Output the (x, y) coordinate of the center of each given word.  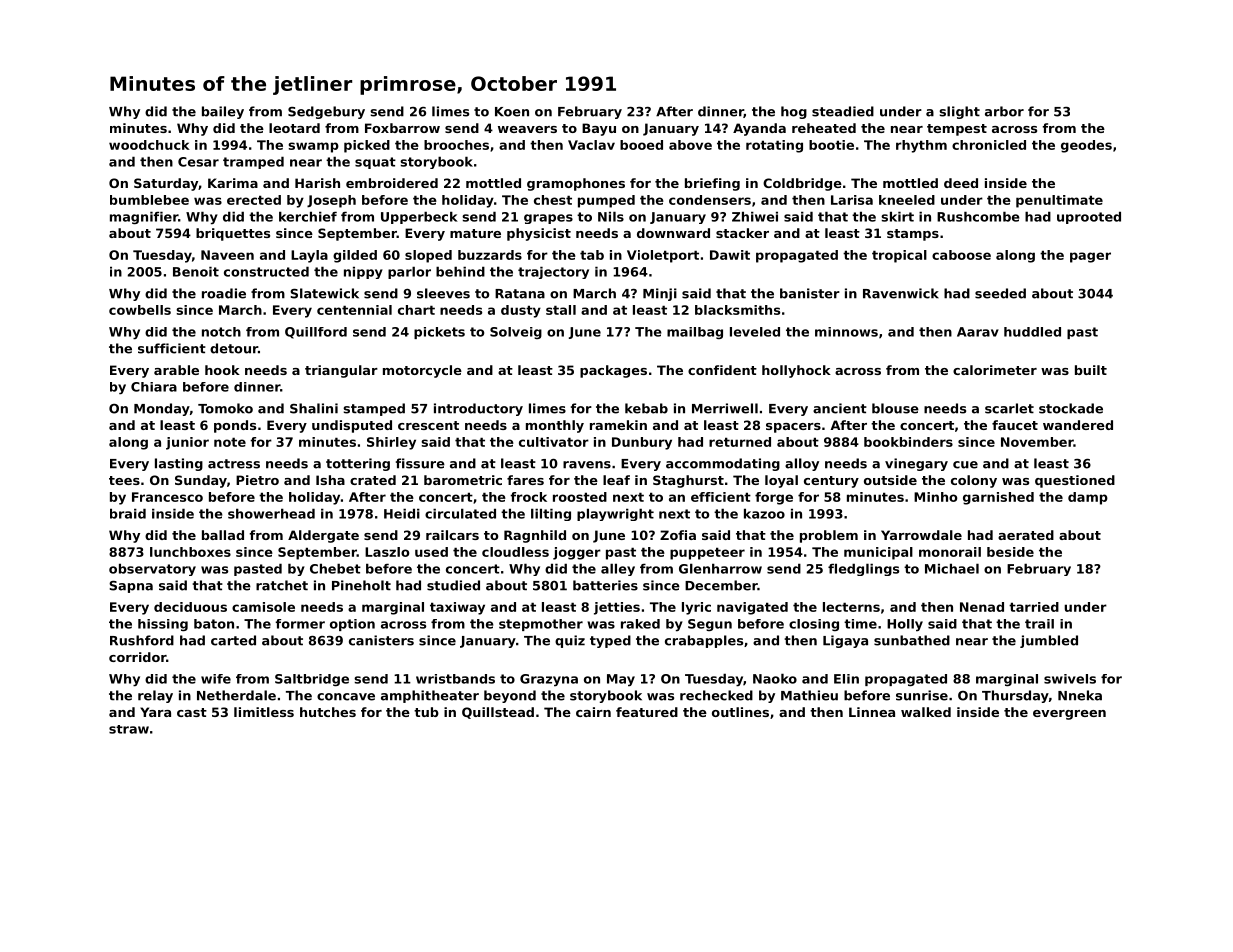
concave (346, 697)
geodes (1086, 146)
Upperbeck (419, 217)
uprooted (1089, 217)
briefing (712, 184)
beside (1010, 552)
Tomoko (225, 408)
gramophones (576, 184)
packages (613, 371)
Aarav (978, 332)
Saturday (166, 184)
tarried (1034, 607)
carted (233, 640)
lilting (551, 514)
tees (124, 480)
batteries (605, 585)
